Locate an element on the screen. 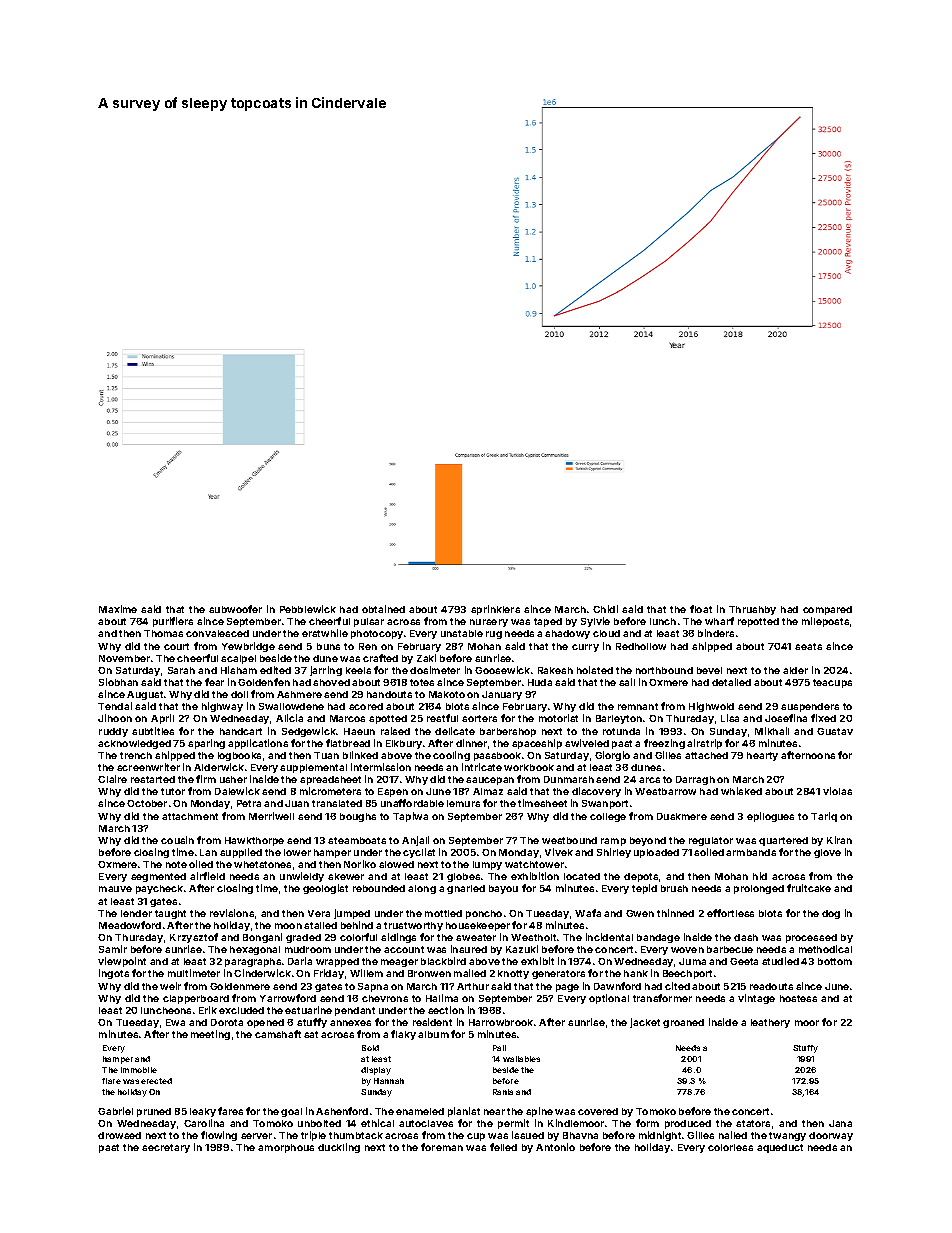 This screenshot has height=1233, width=952. paycheck is located at coordinates (159, 889).
